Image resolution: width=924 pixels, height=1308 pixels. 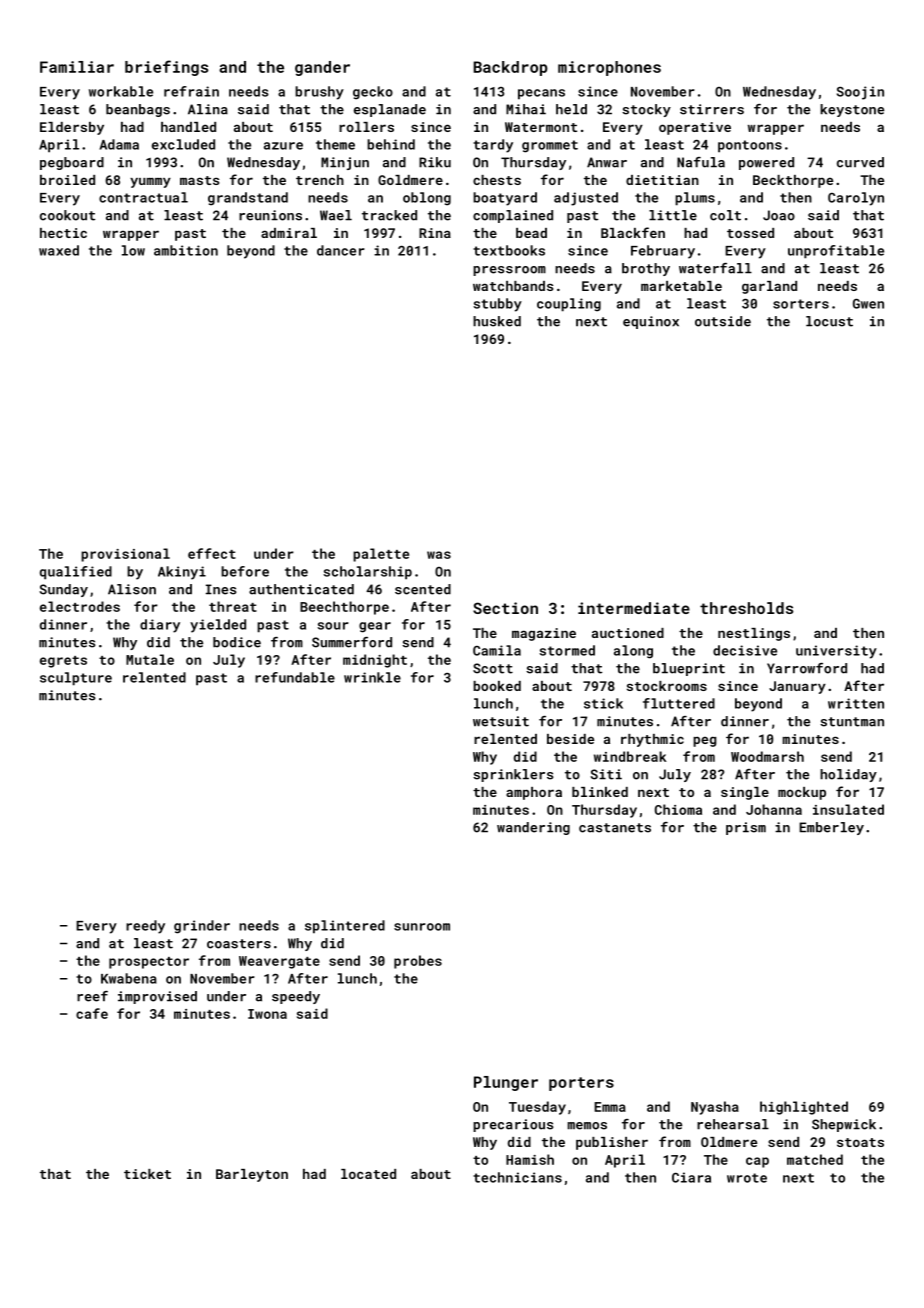 I want to click on sculpture, so click(x=76, y=679).
